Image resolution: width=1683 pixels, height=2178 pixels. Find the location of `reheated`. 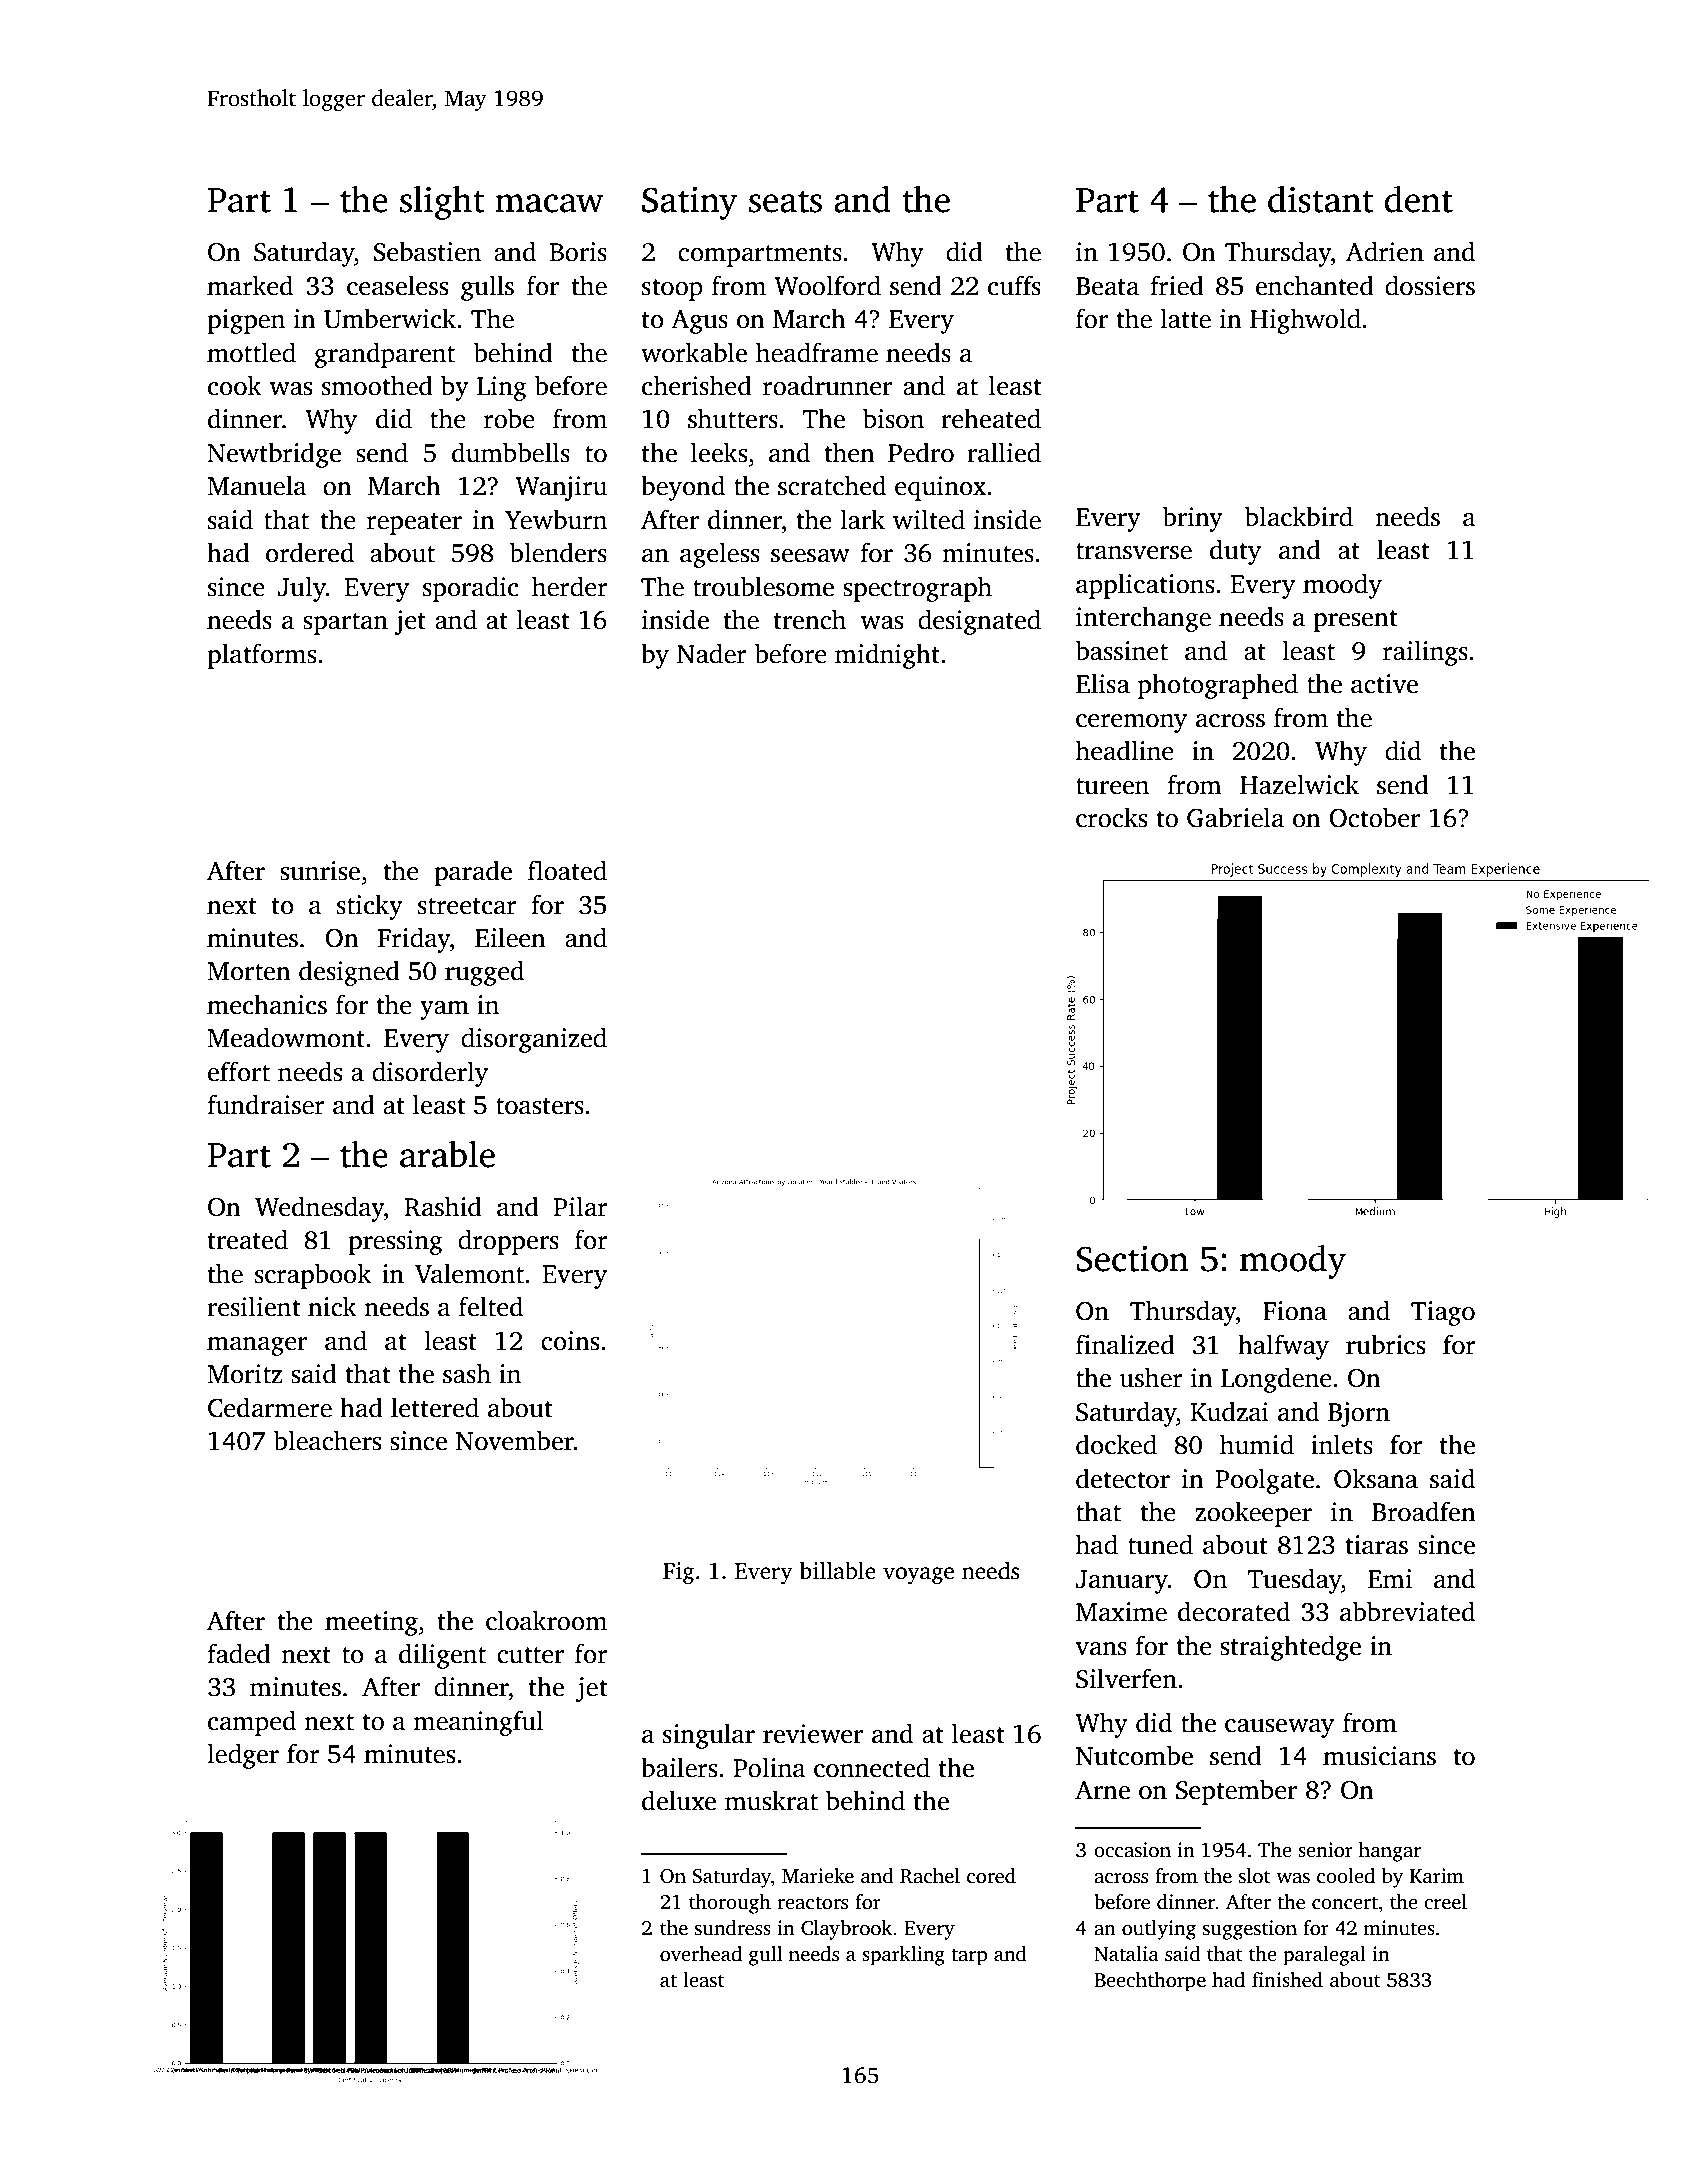

reheated is located at coordinates (991, 418).
